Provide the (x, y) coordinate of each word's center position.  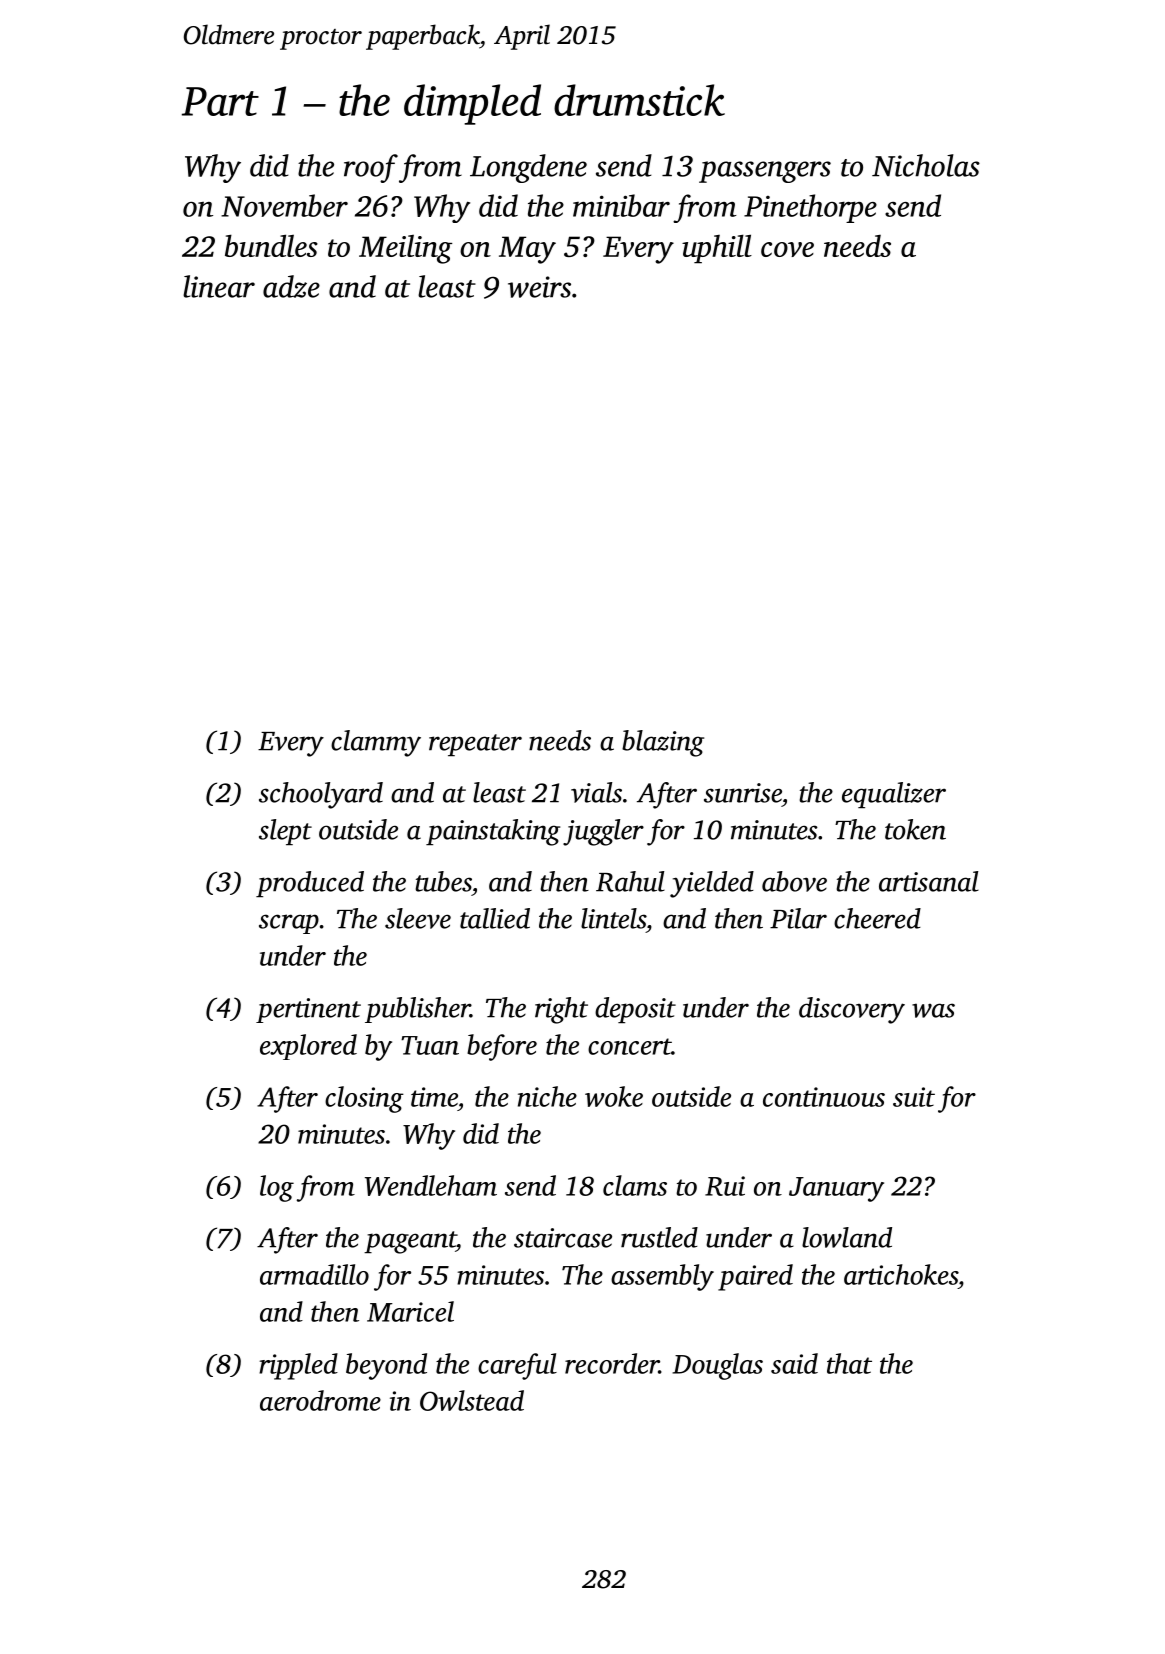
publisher (417, 1010)
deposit (635, 1010)
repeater (475, 745)
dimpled (472, 104)
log (277, 1188)
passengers (765, 172)
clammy (376, 743)
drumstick (639, 100)
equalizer (894, 795)
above (794, 881)
